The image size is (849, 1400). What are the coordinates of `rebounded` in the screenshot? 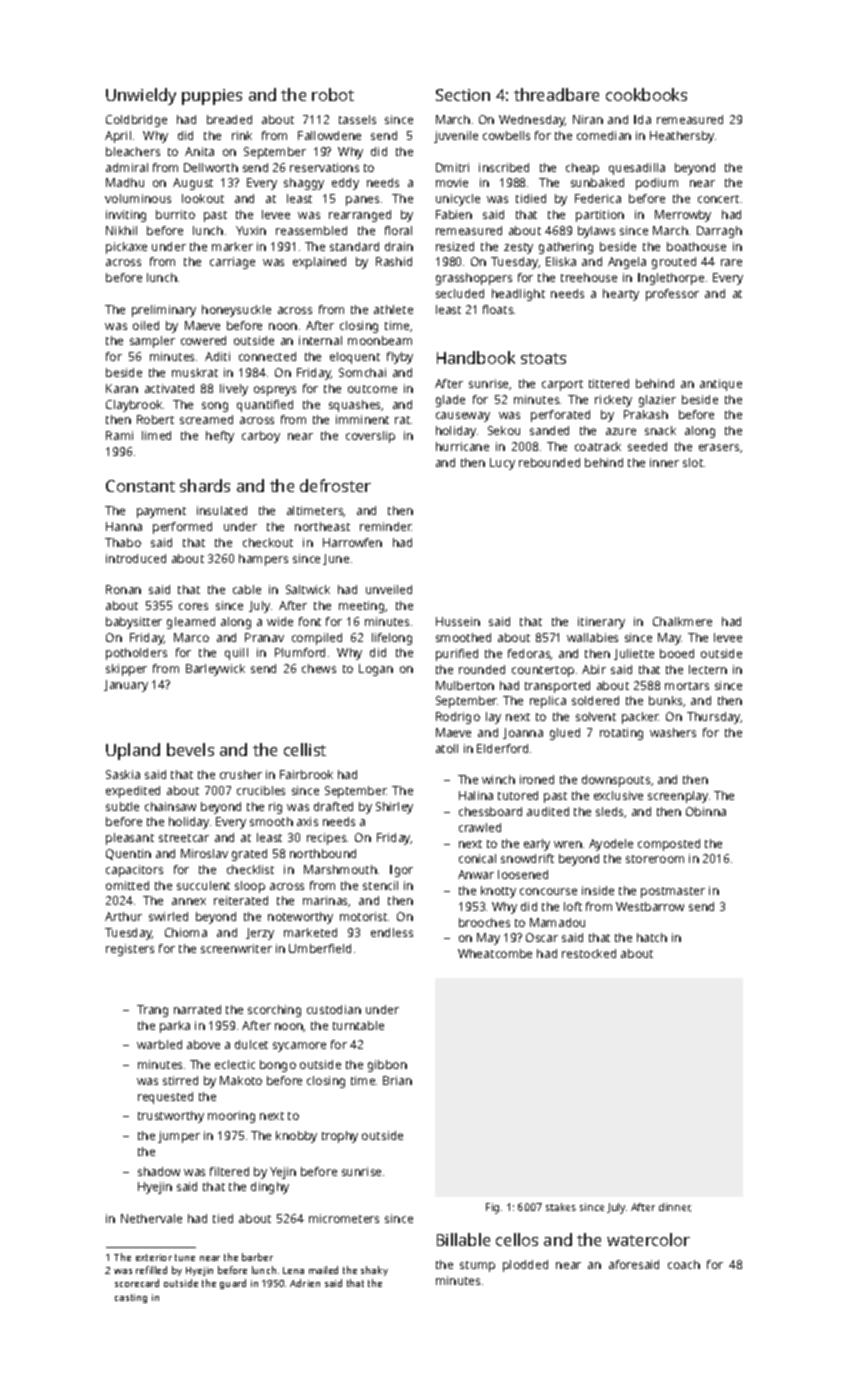 It's located at (549, 462).
